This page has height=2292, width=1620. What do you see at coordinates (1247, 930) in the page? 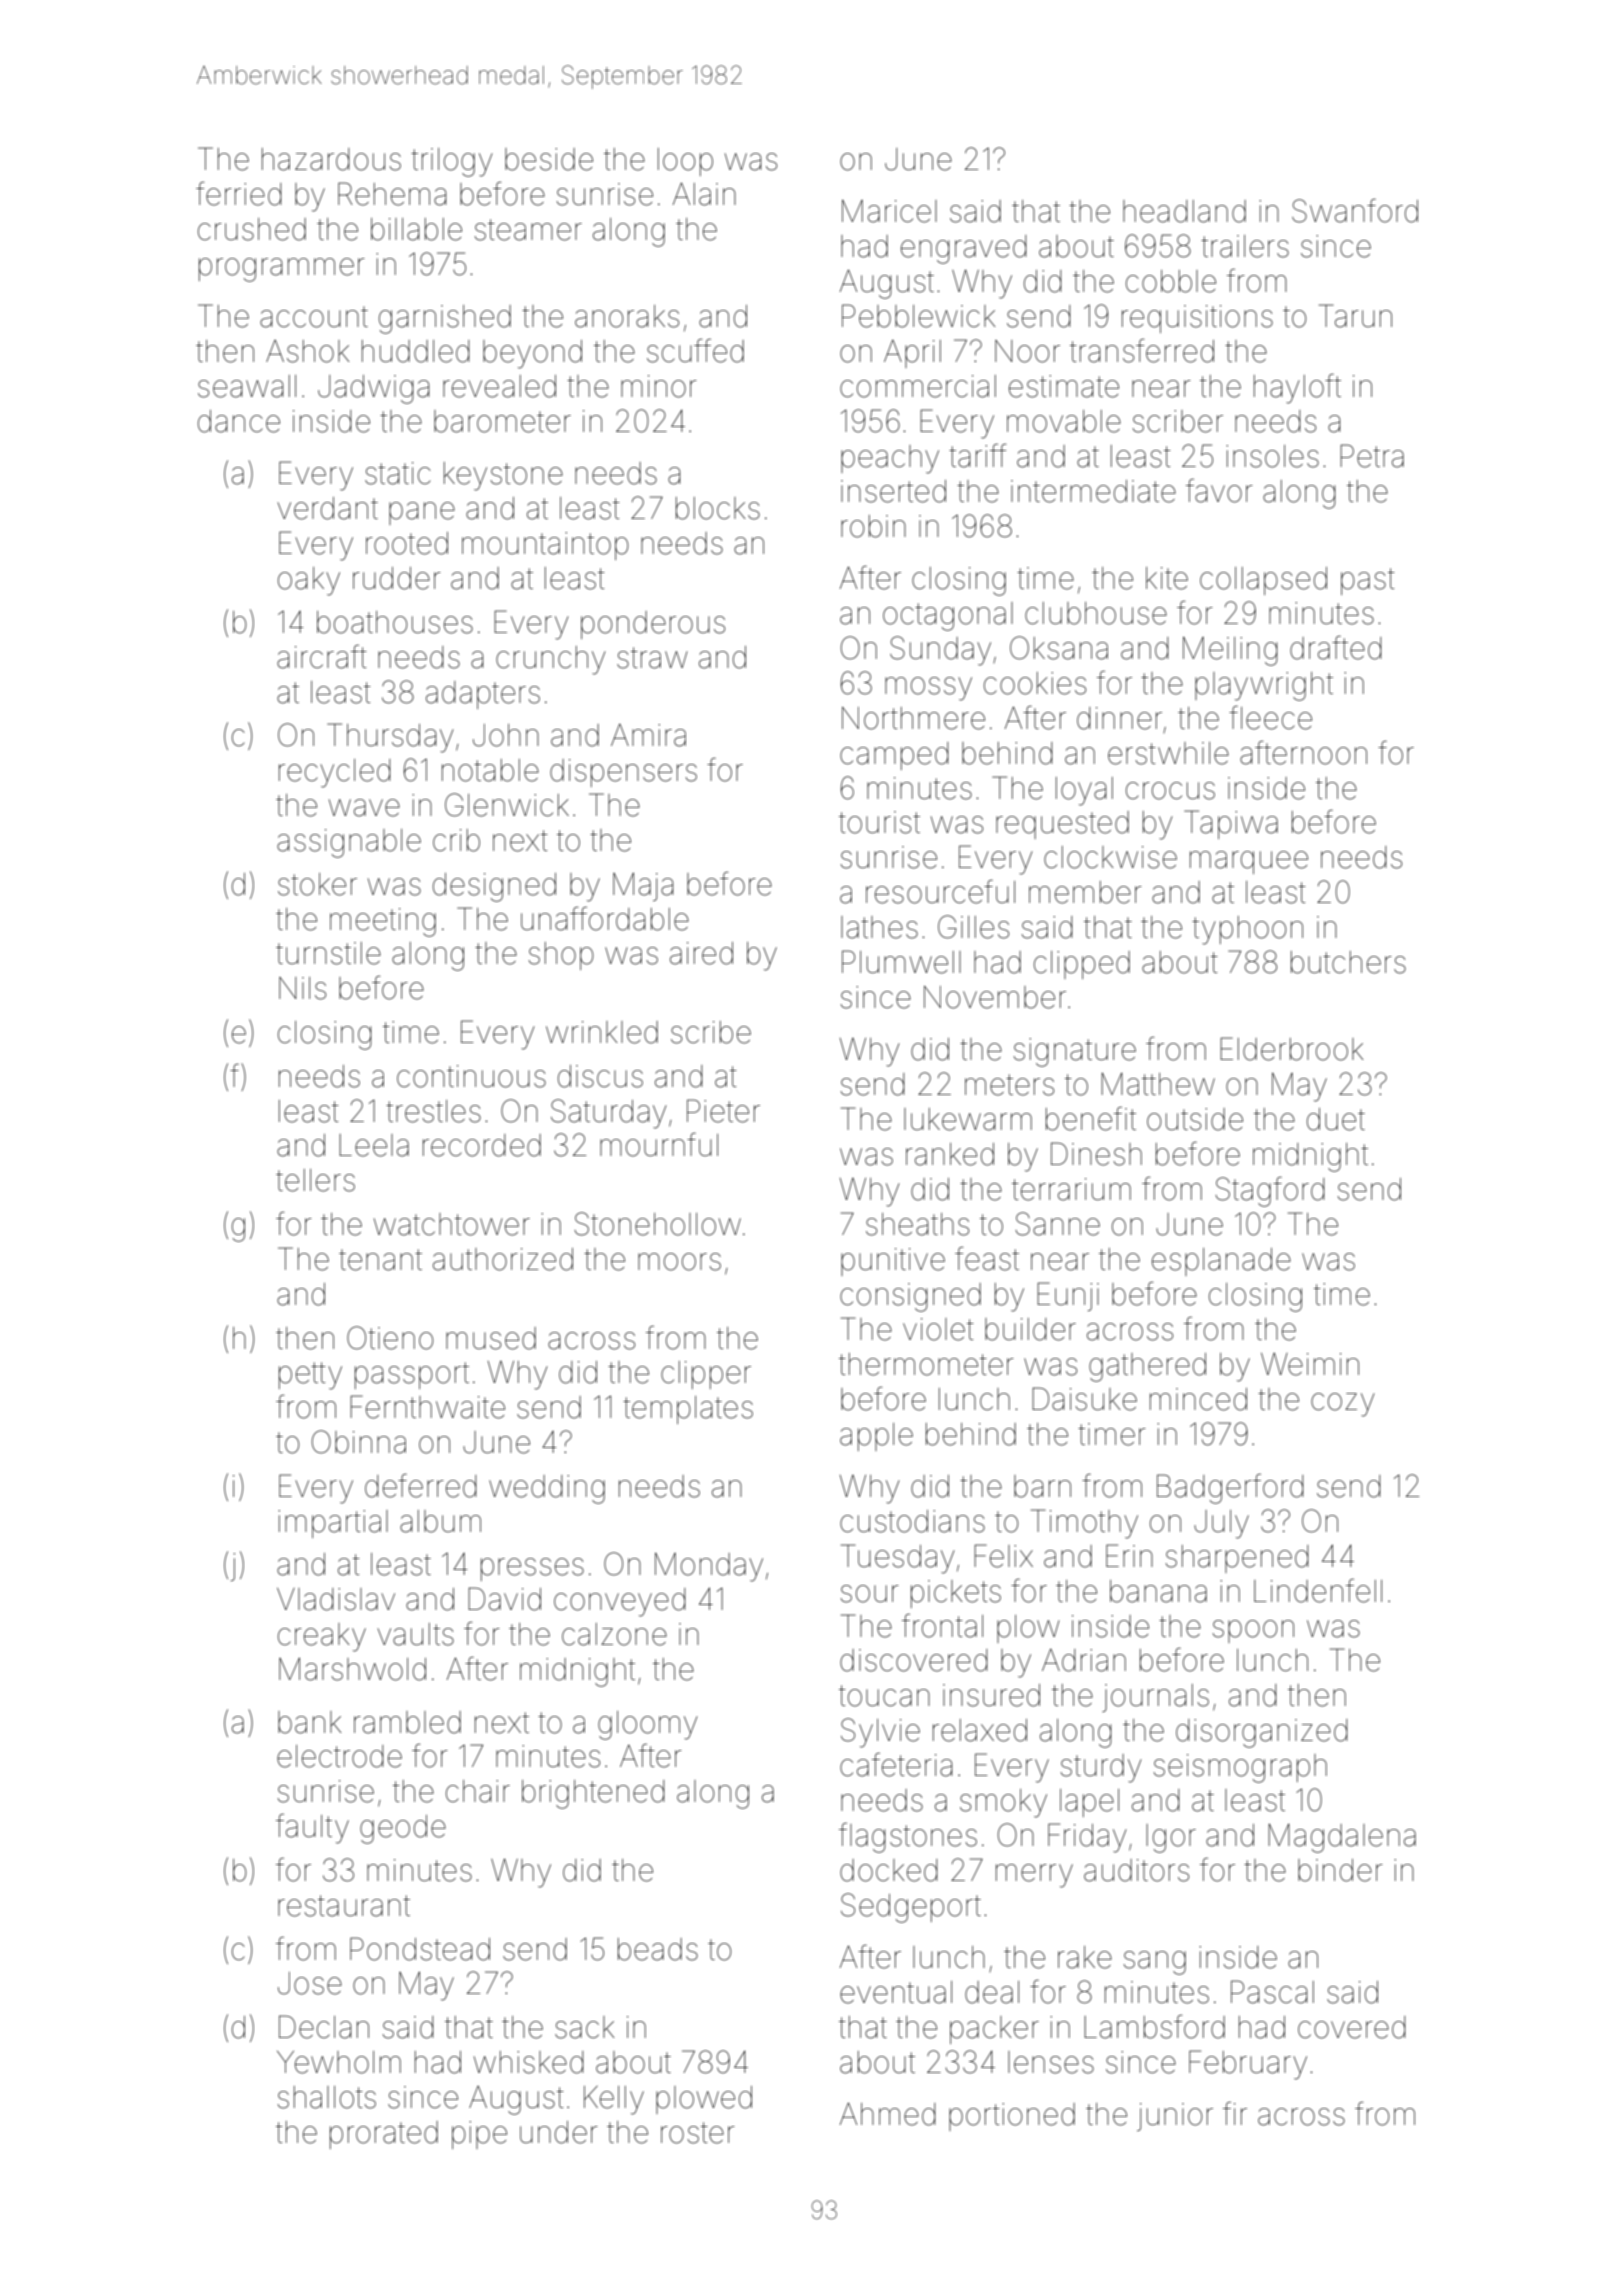
I see `typhoon` at bounding box center [1247, 930].
